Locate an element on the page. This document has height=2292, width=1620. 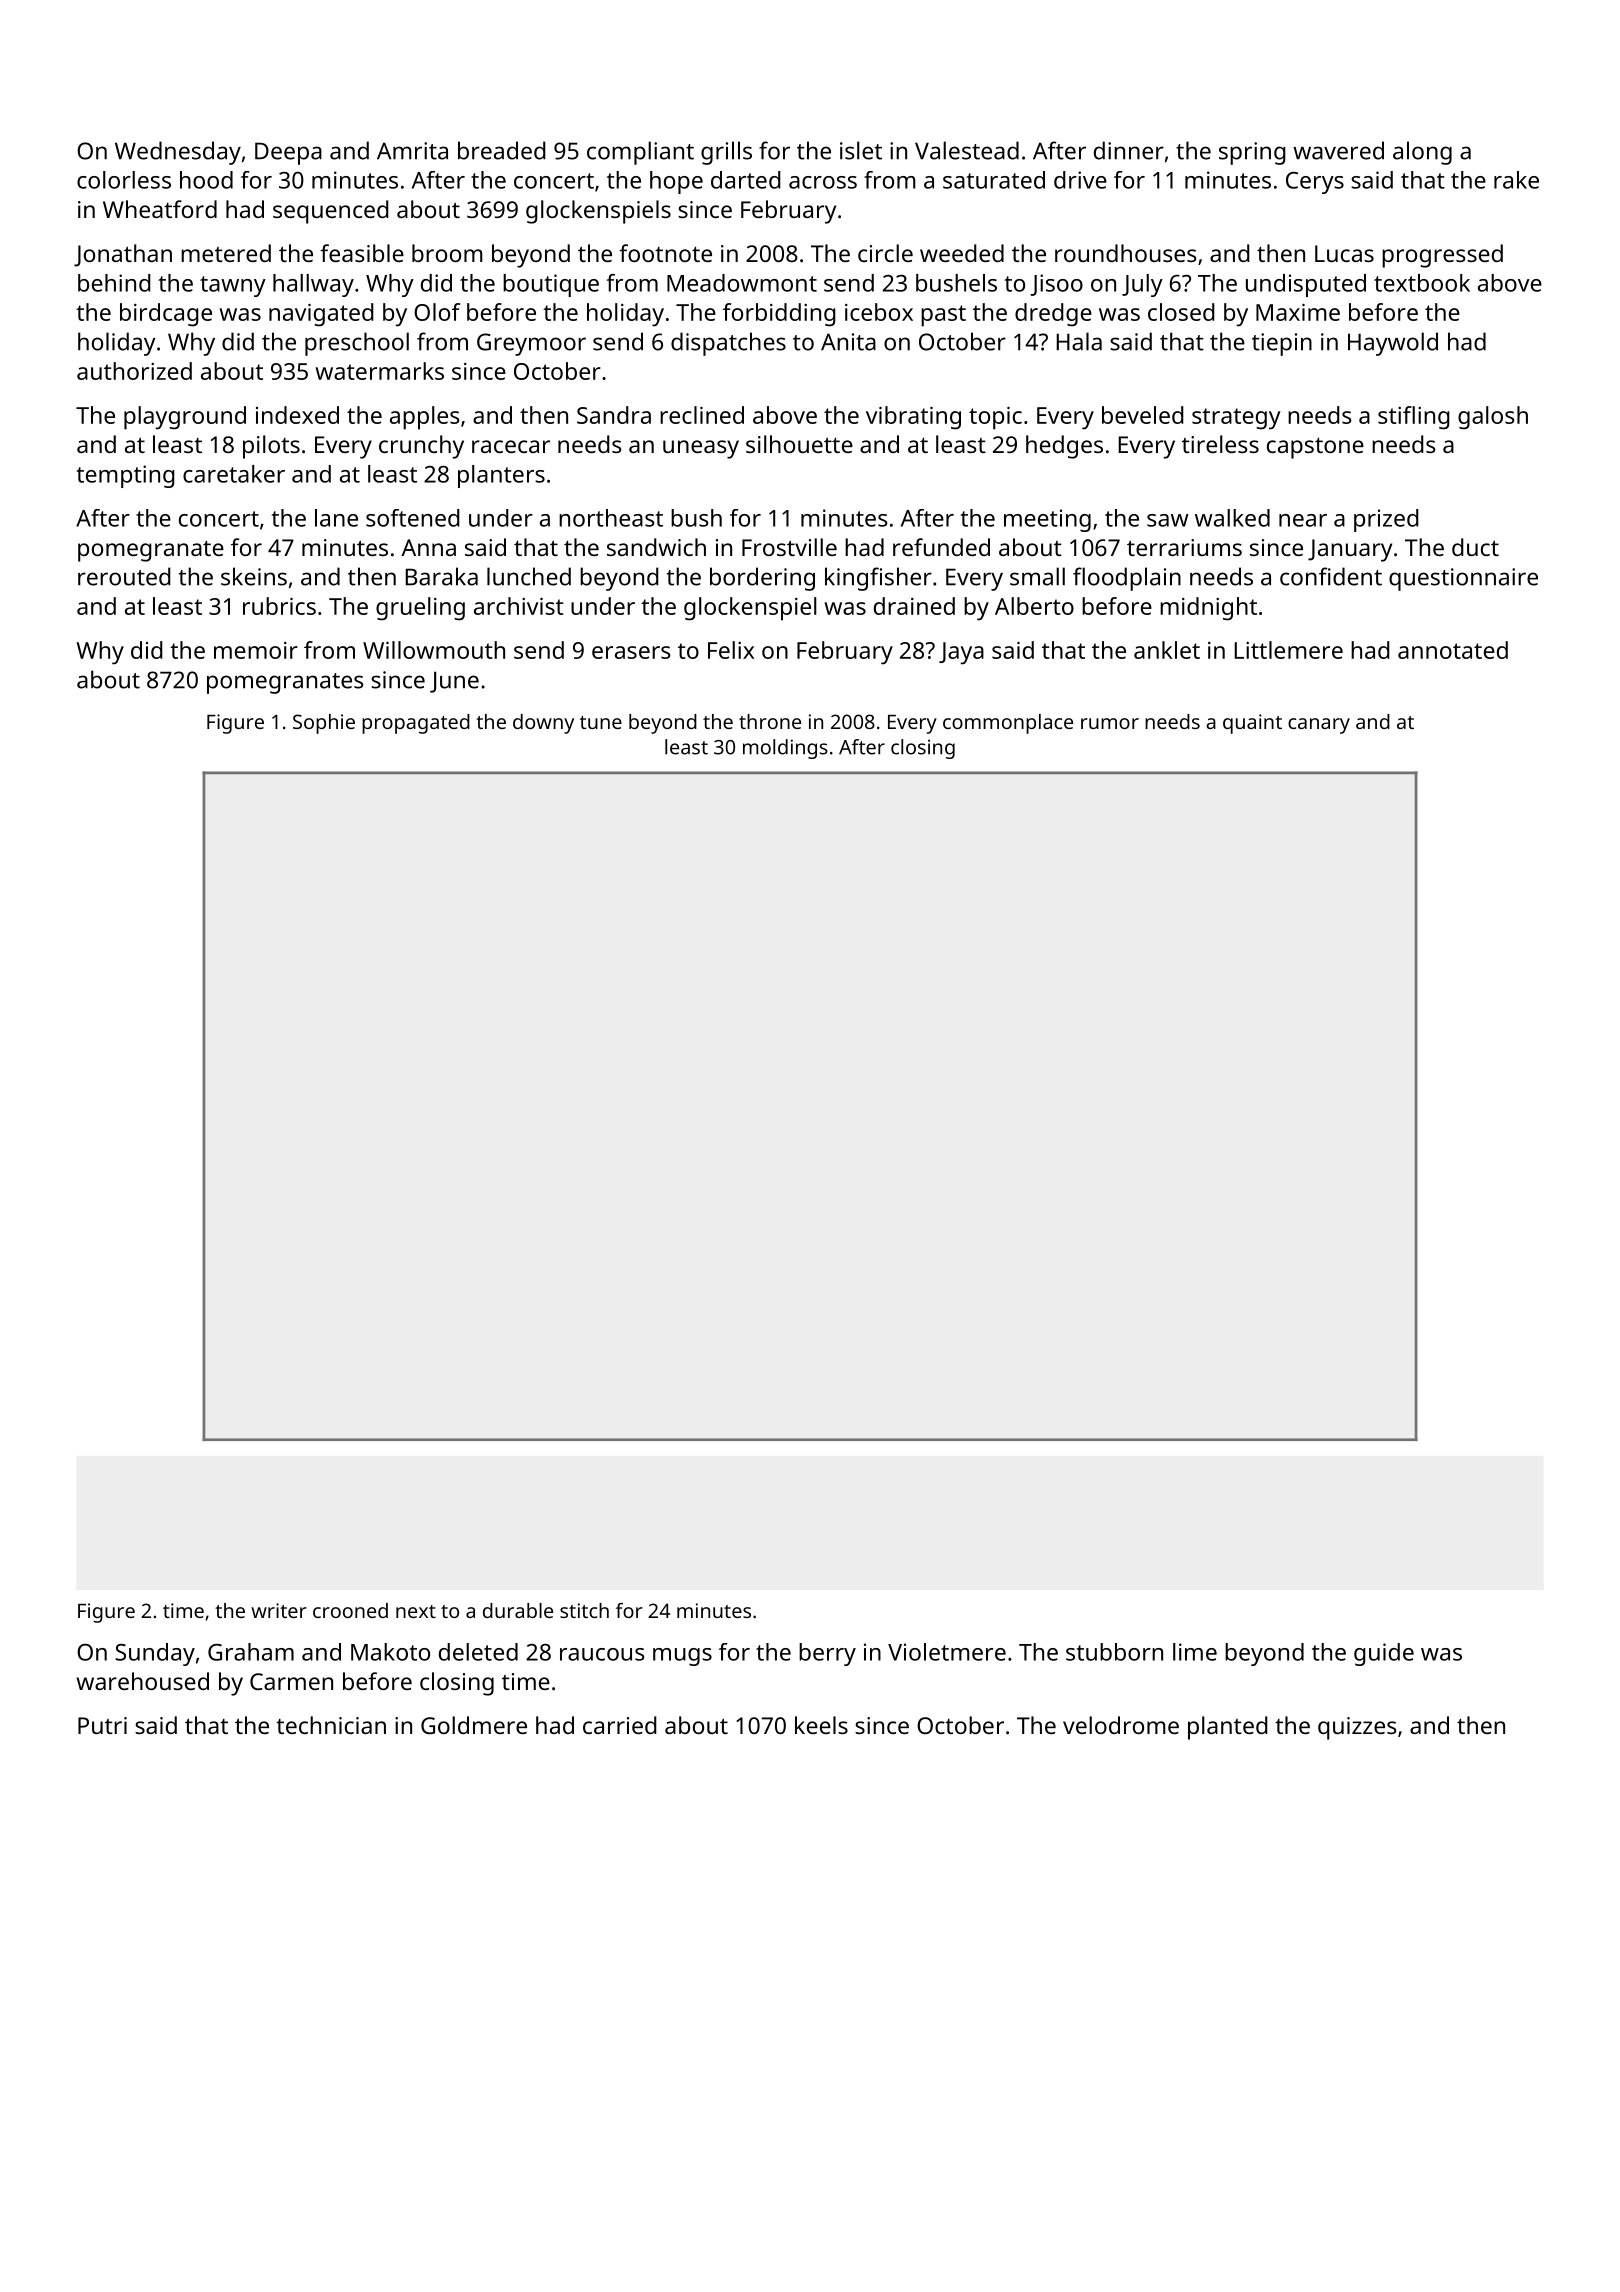
along is located at coordinates (1422, 153).
